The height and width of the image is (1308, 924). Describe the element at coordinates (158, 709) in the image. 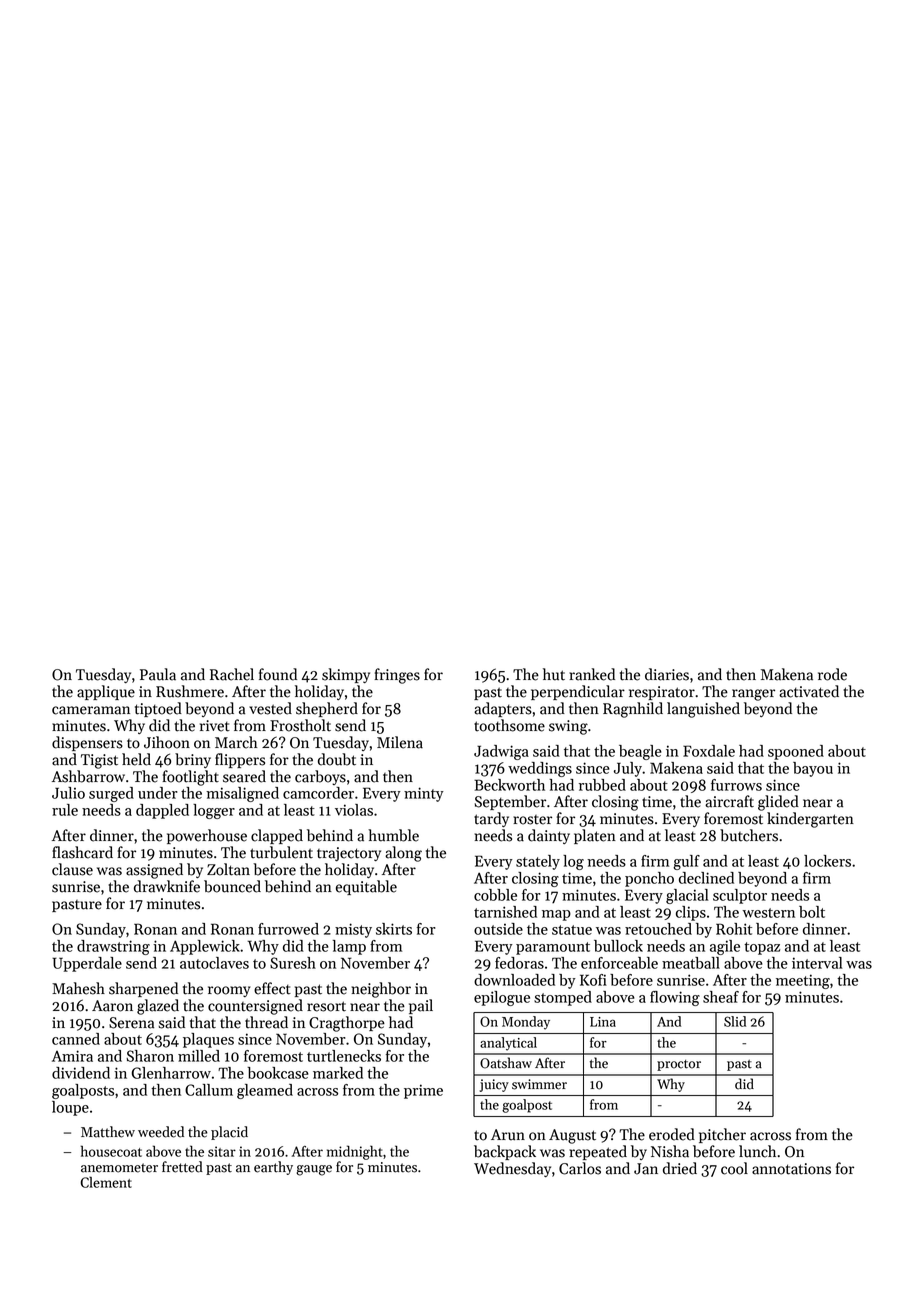

I see `tiptoed` at that location.
